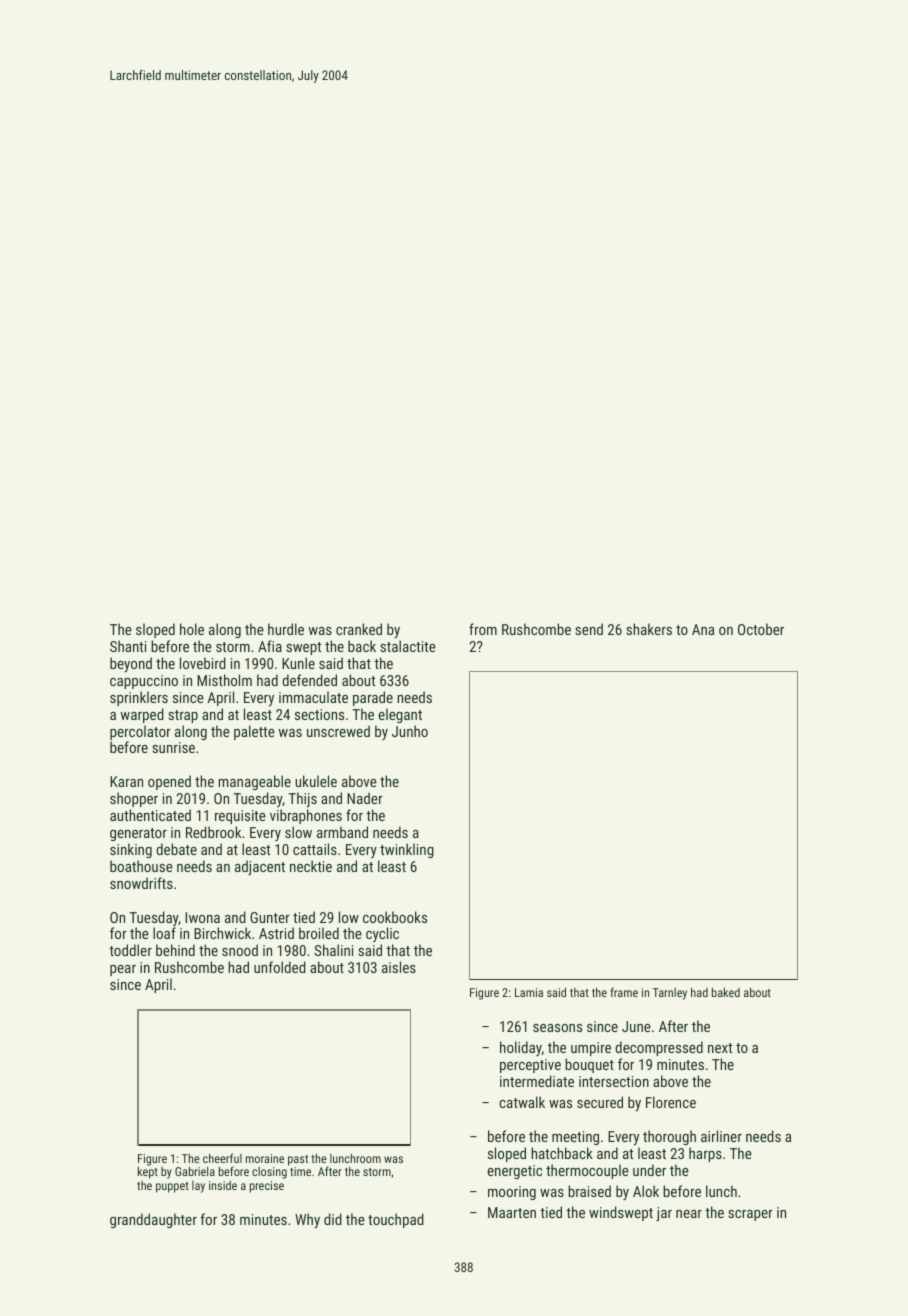 The height and width of the screenshot is (1316, 908). I want to click on shakers, so click(649, 629).
